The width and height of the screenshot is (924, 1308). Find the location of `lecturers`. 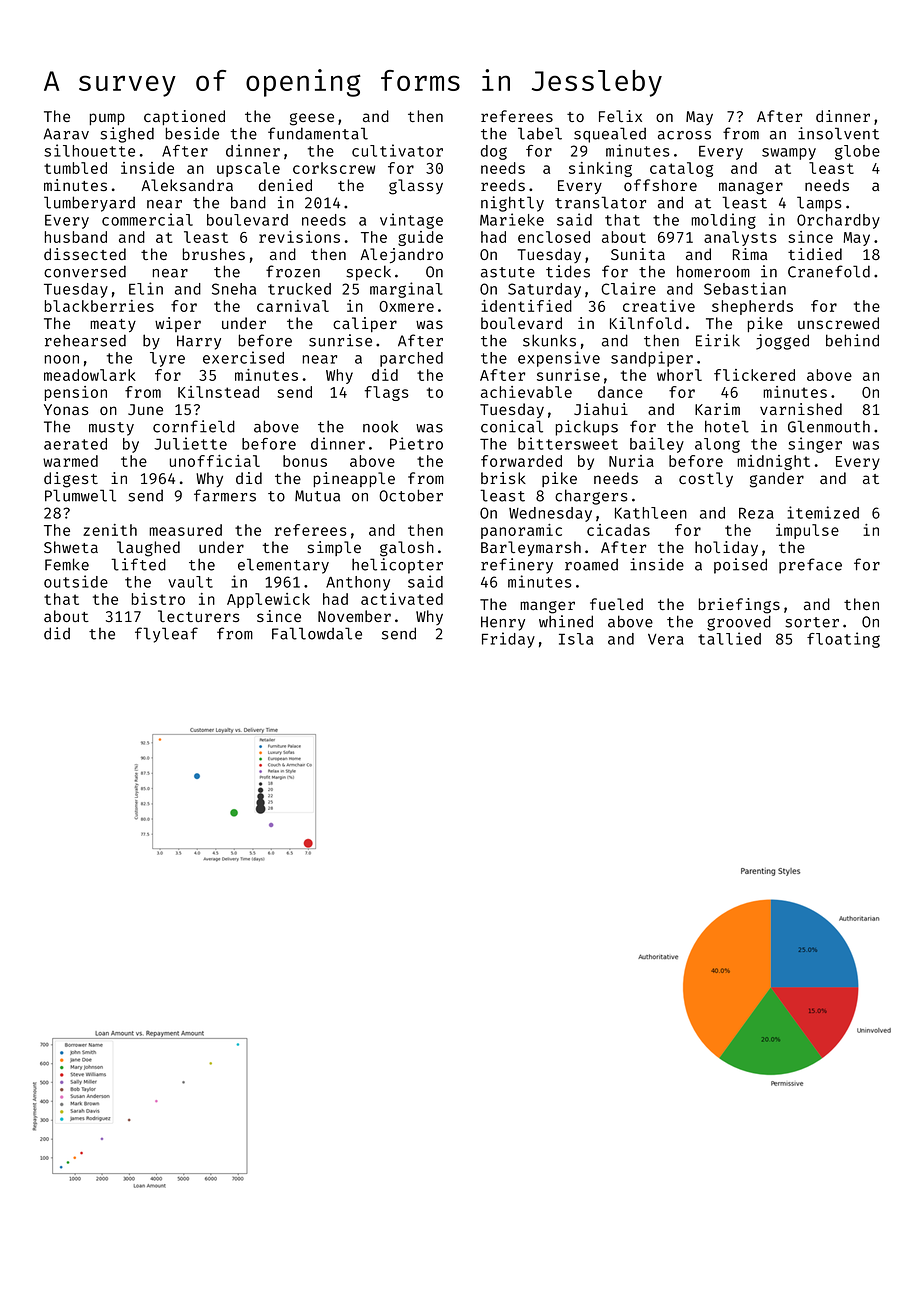

lecturers is located at coordinates (199, 616).
